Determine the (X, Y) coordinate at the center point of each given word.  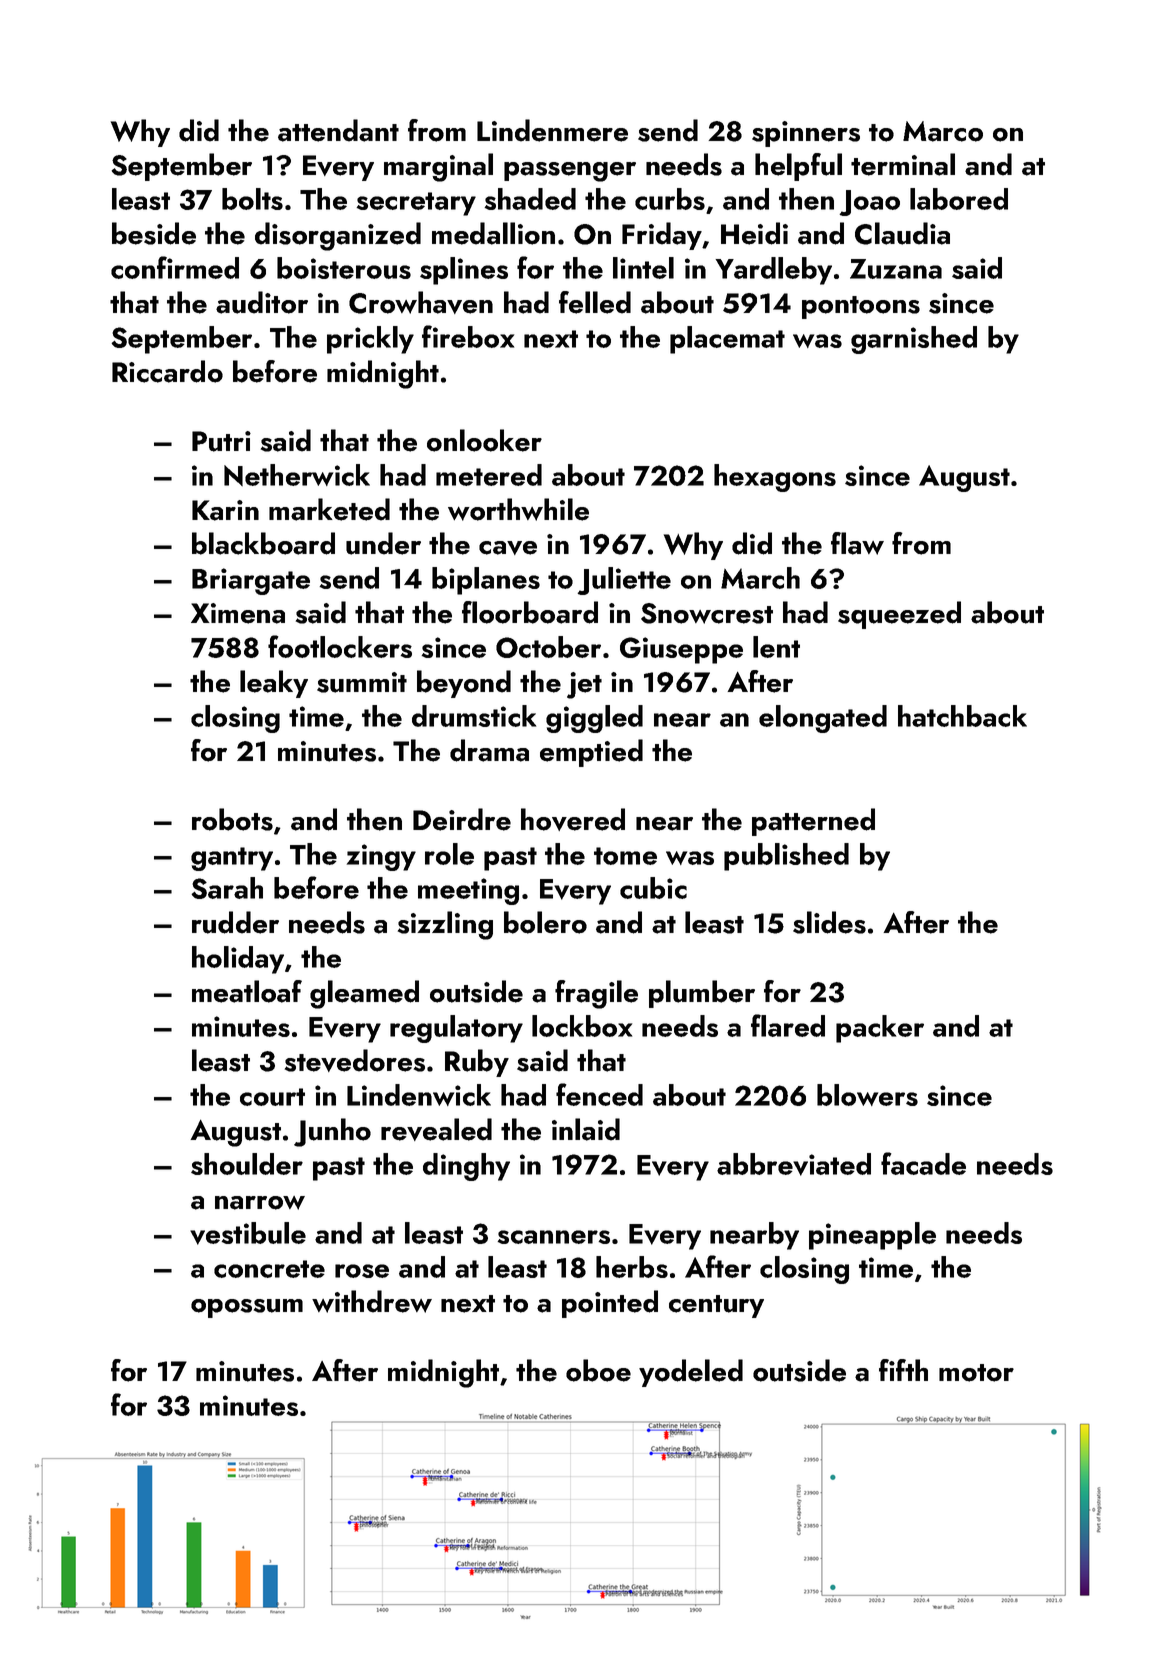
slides (829, 922)
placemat (727, 340)
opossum (247, 1308)
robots (232, 819)
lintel (643, 268)
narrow (260, 1203)
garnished (914, 340)
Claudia (902, 233)
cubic (653, 888)
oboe (598, 1370)
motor (976, 1373)
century (716, 1306)
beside (154, 233)
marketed (329, 509)
